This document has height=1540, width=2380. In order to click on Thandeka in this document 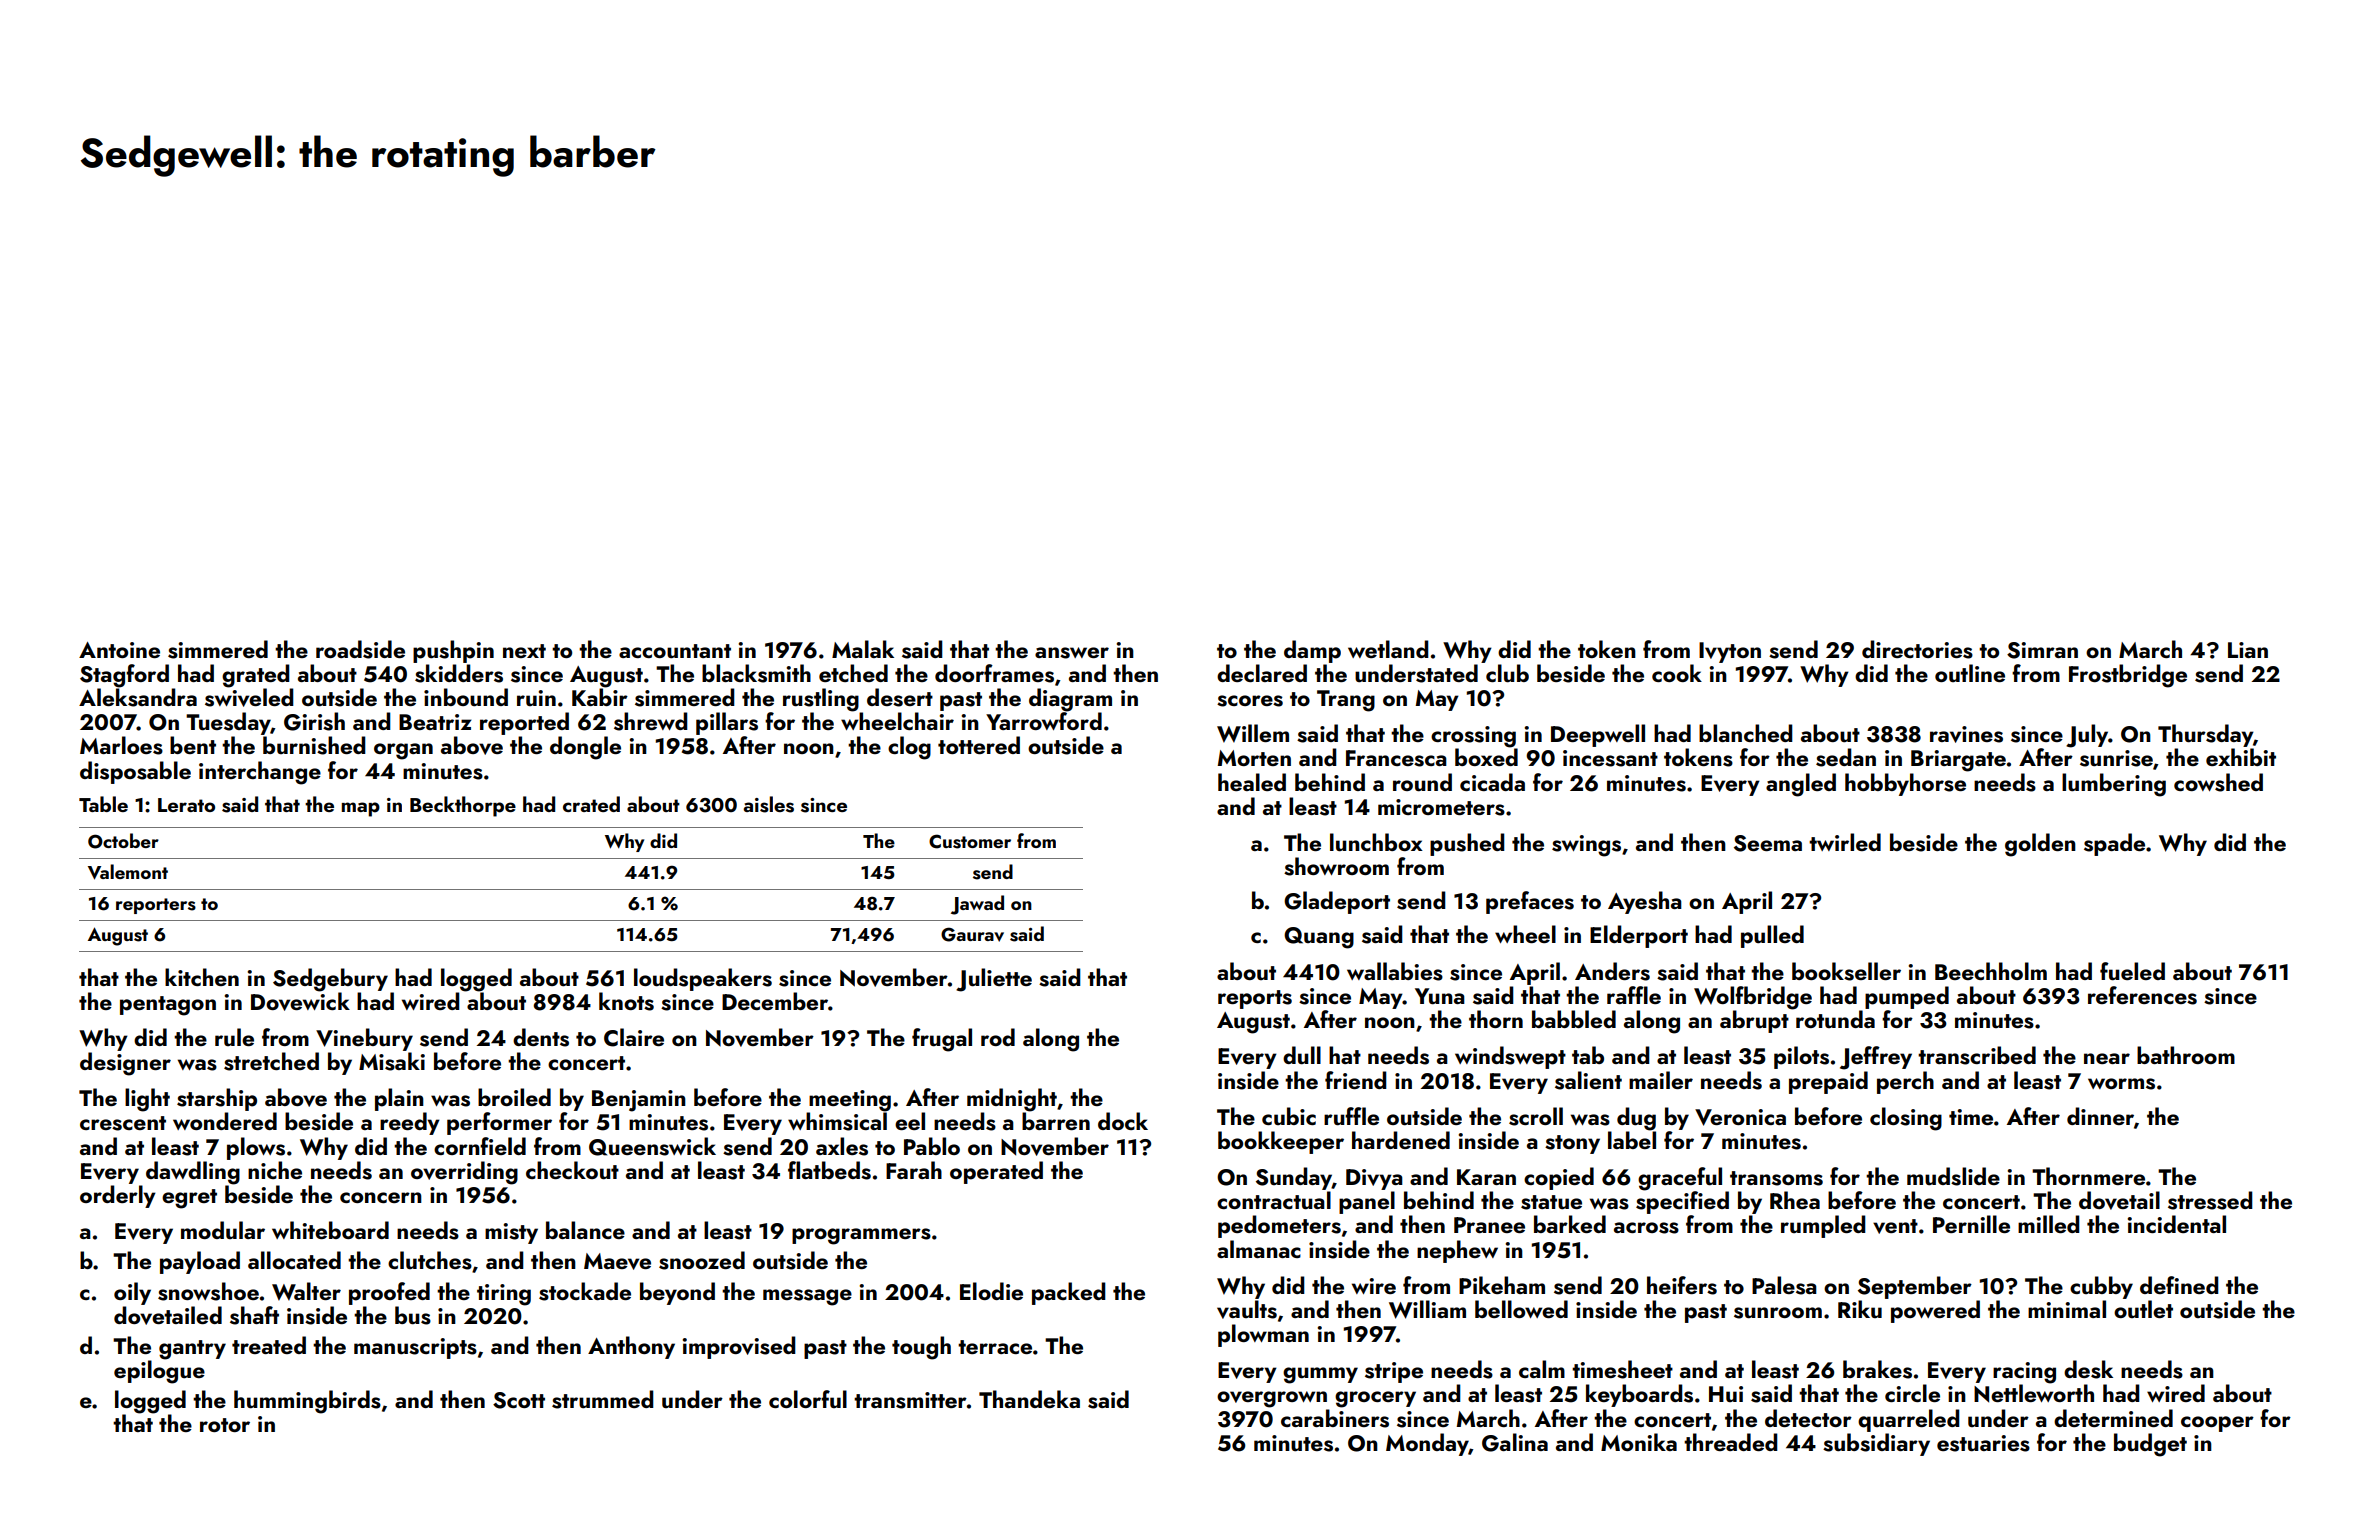, I will do `click(1029, 1399)`.
